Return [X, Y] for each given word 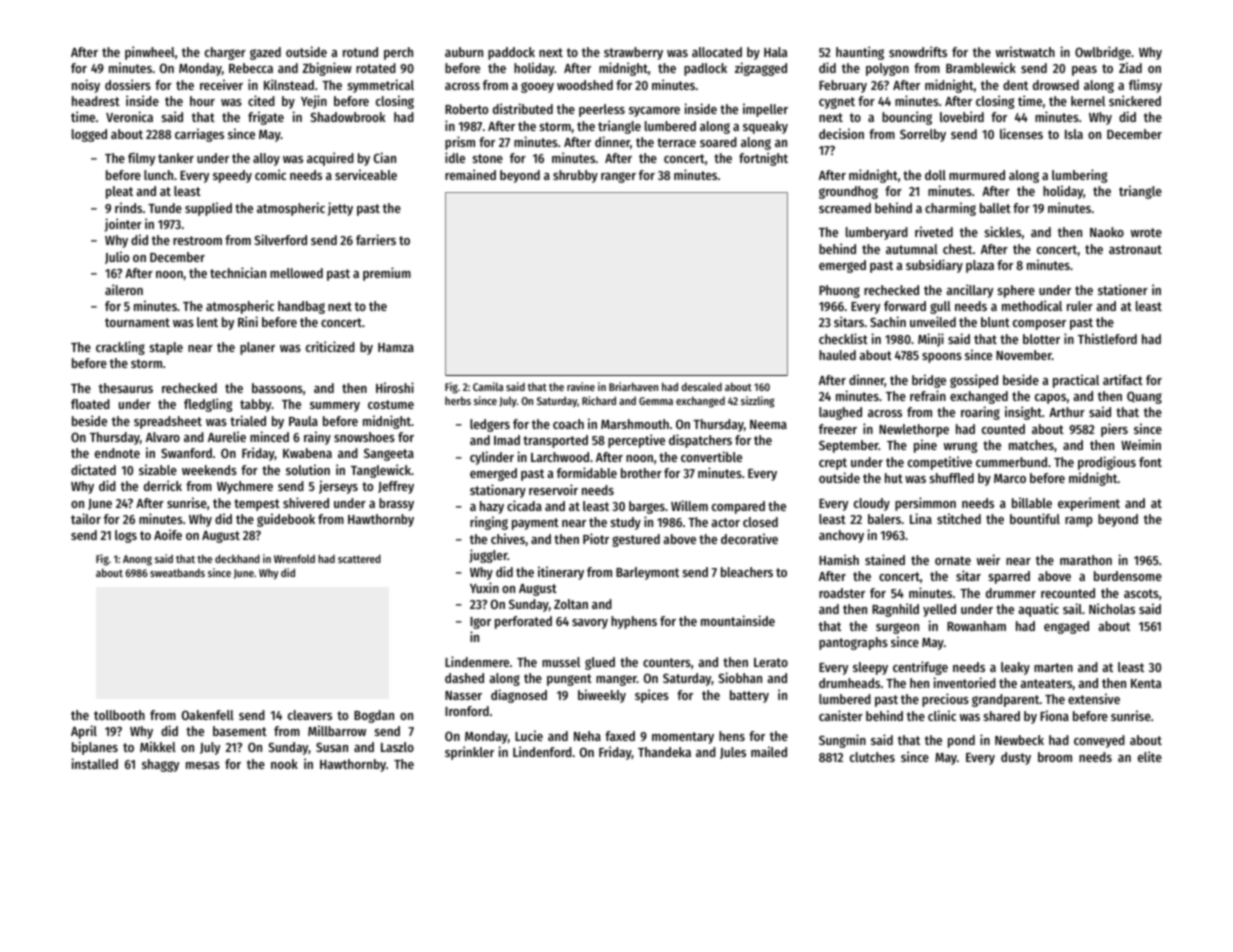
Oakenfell [208, 715]
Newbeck [1019, 740]
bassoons [277, 388]
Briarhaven [633, 386]
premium [387, 274]
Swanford [186, 453]
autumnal [912, 249]
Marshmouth [635, 424]
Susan [332, 747]
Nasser [463, 695]
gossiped [974, 381]
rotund [360, 52]
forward [905, 306]
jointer [123, 225]
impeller [765, 110]
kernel [1088, 101]
